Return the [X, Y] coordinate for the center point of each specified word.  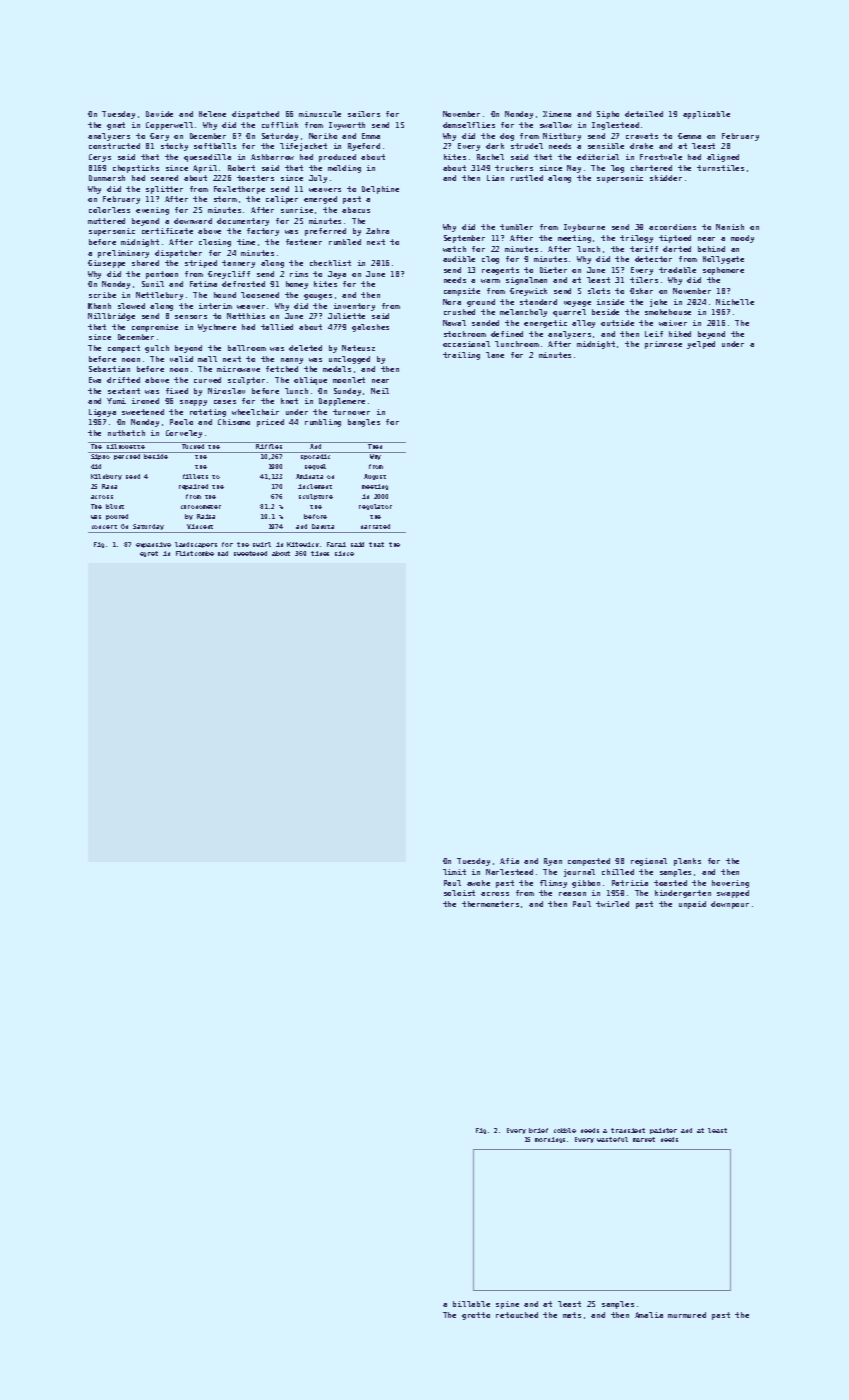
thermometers [490, 904]
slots [599, 291]
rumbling [323, 423]
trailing [461, 356]
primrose [663, 345]
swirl [262, 544]
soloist [459, 893]
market [644, 1139]
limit [454, 872]
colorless [109, 210]
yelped [701, 345]
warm [490, 281]
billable [471, 1304]
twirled [612, 904]
